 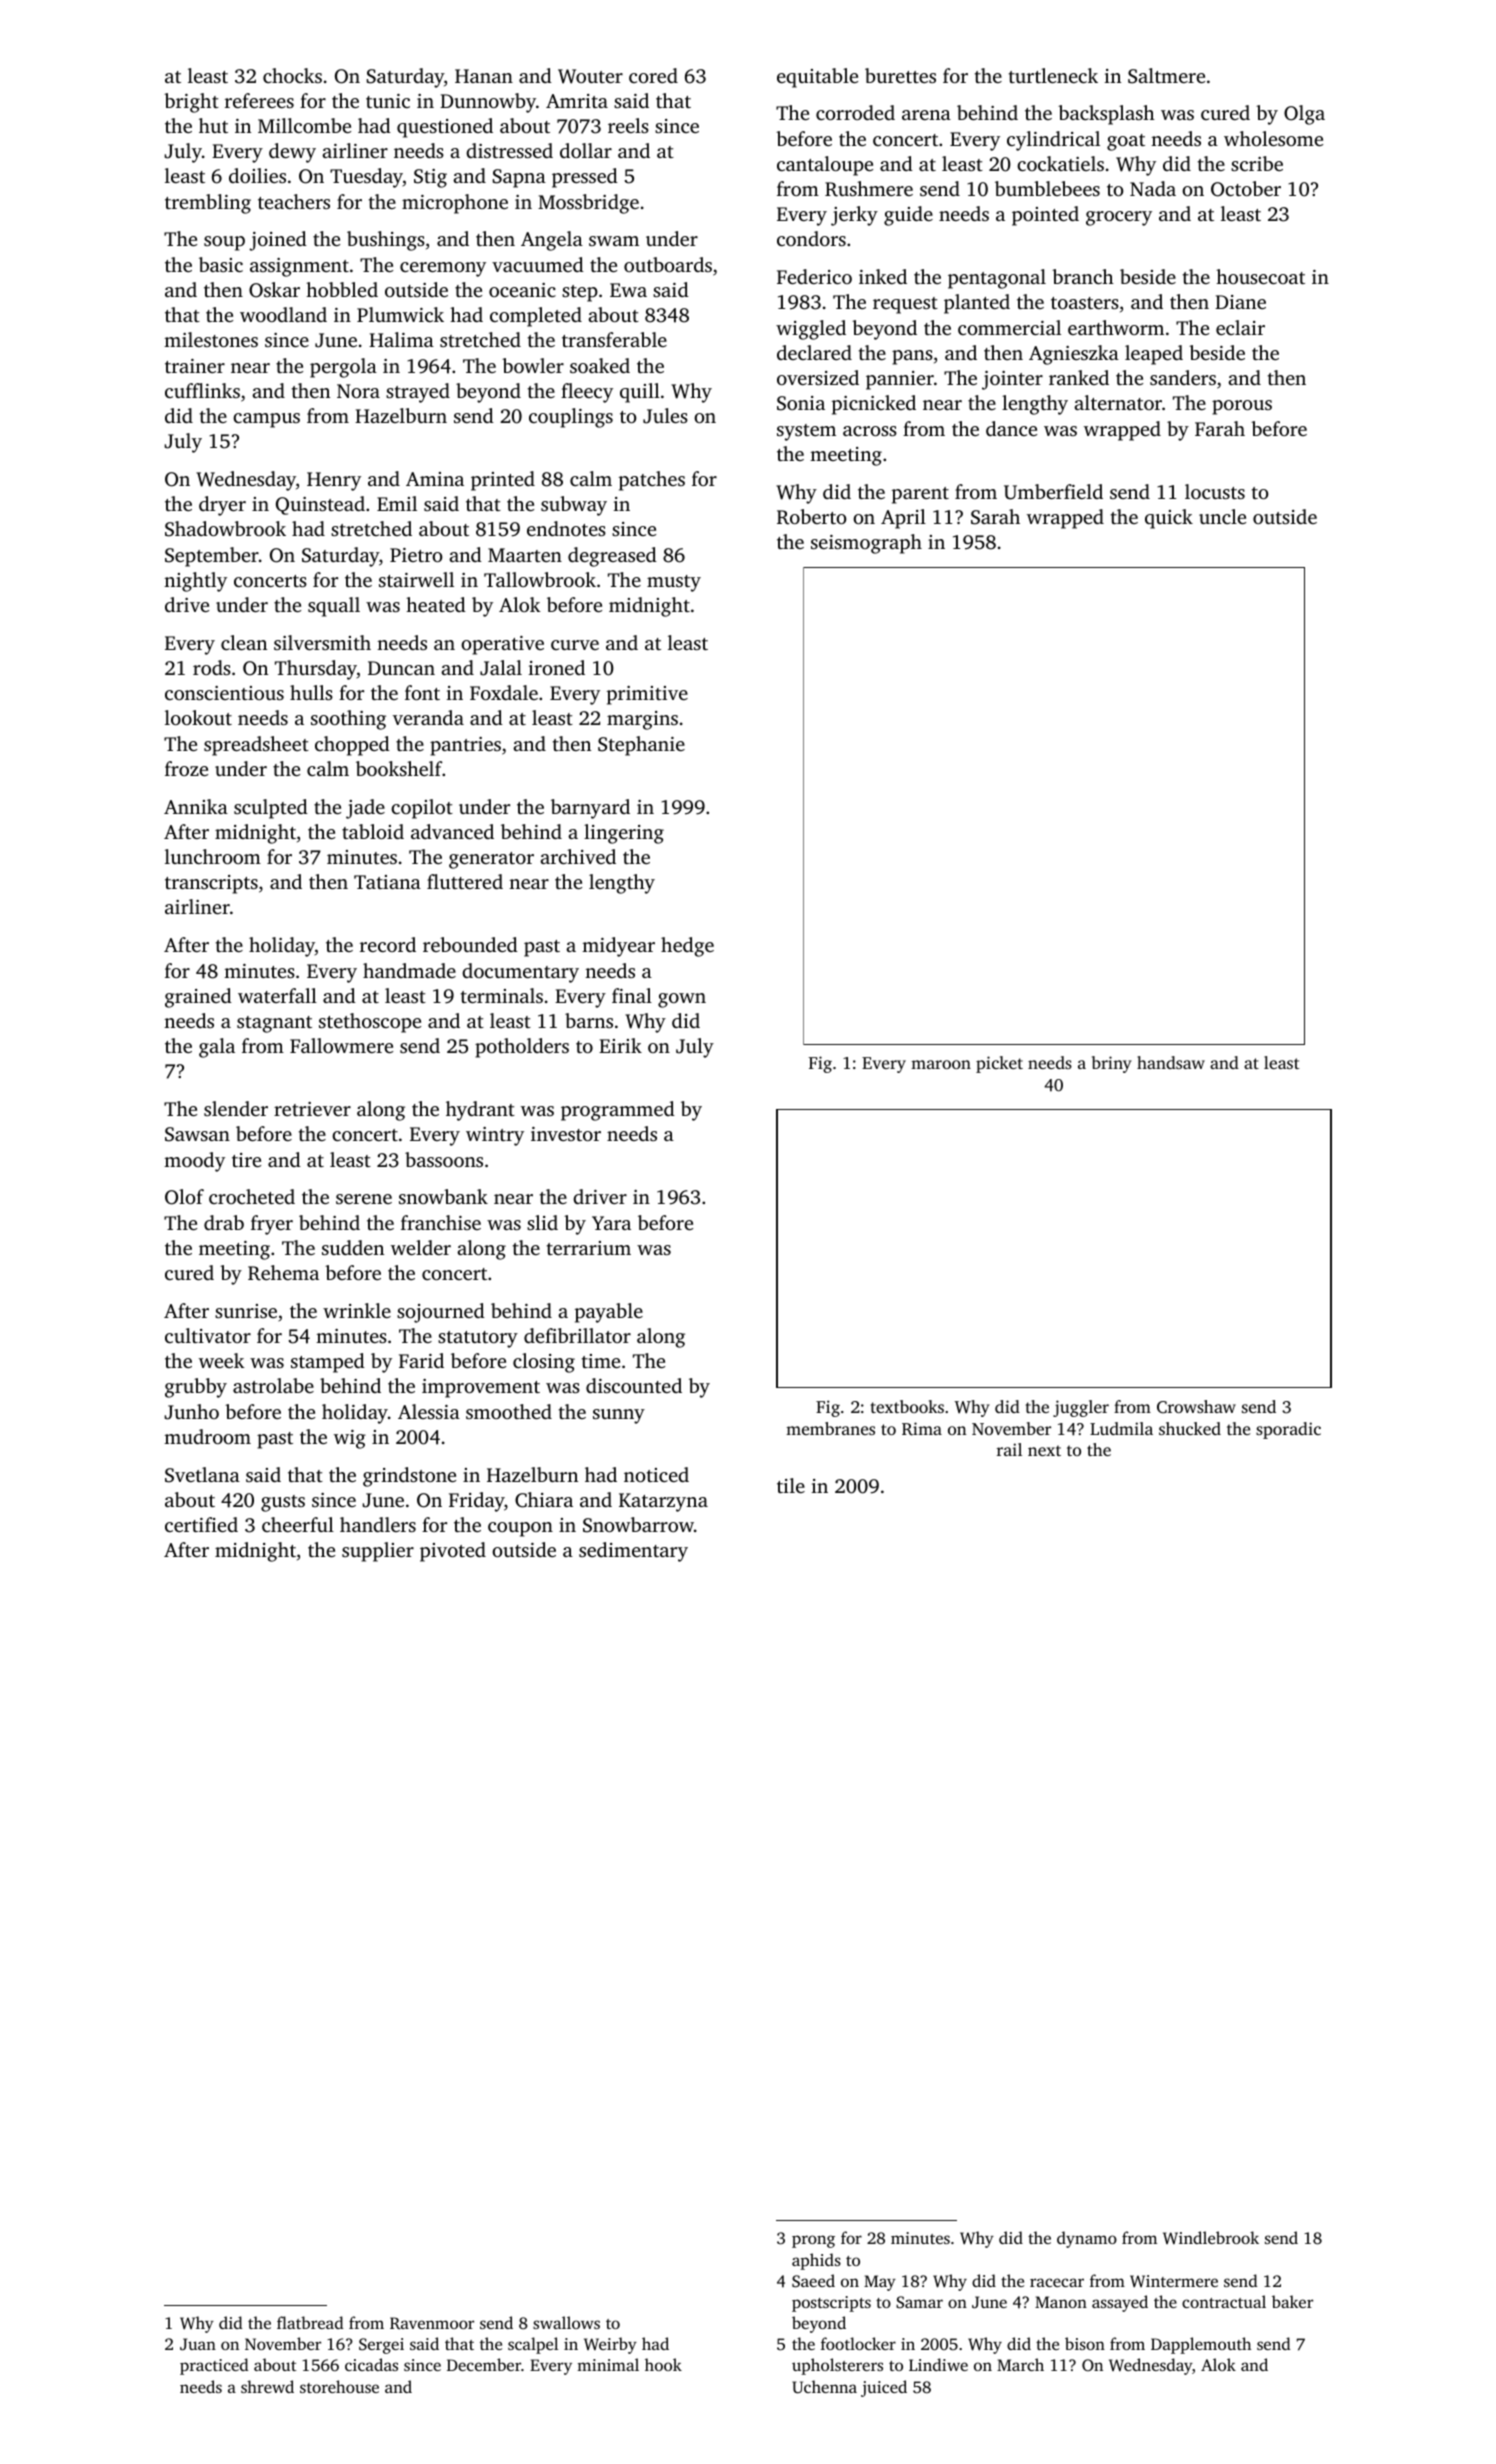 I want to click on bright, so click(x=191, y=103).
